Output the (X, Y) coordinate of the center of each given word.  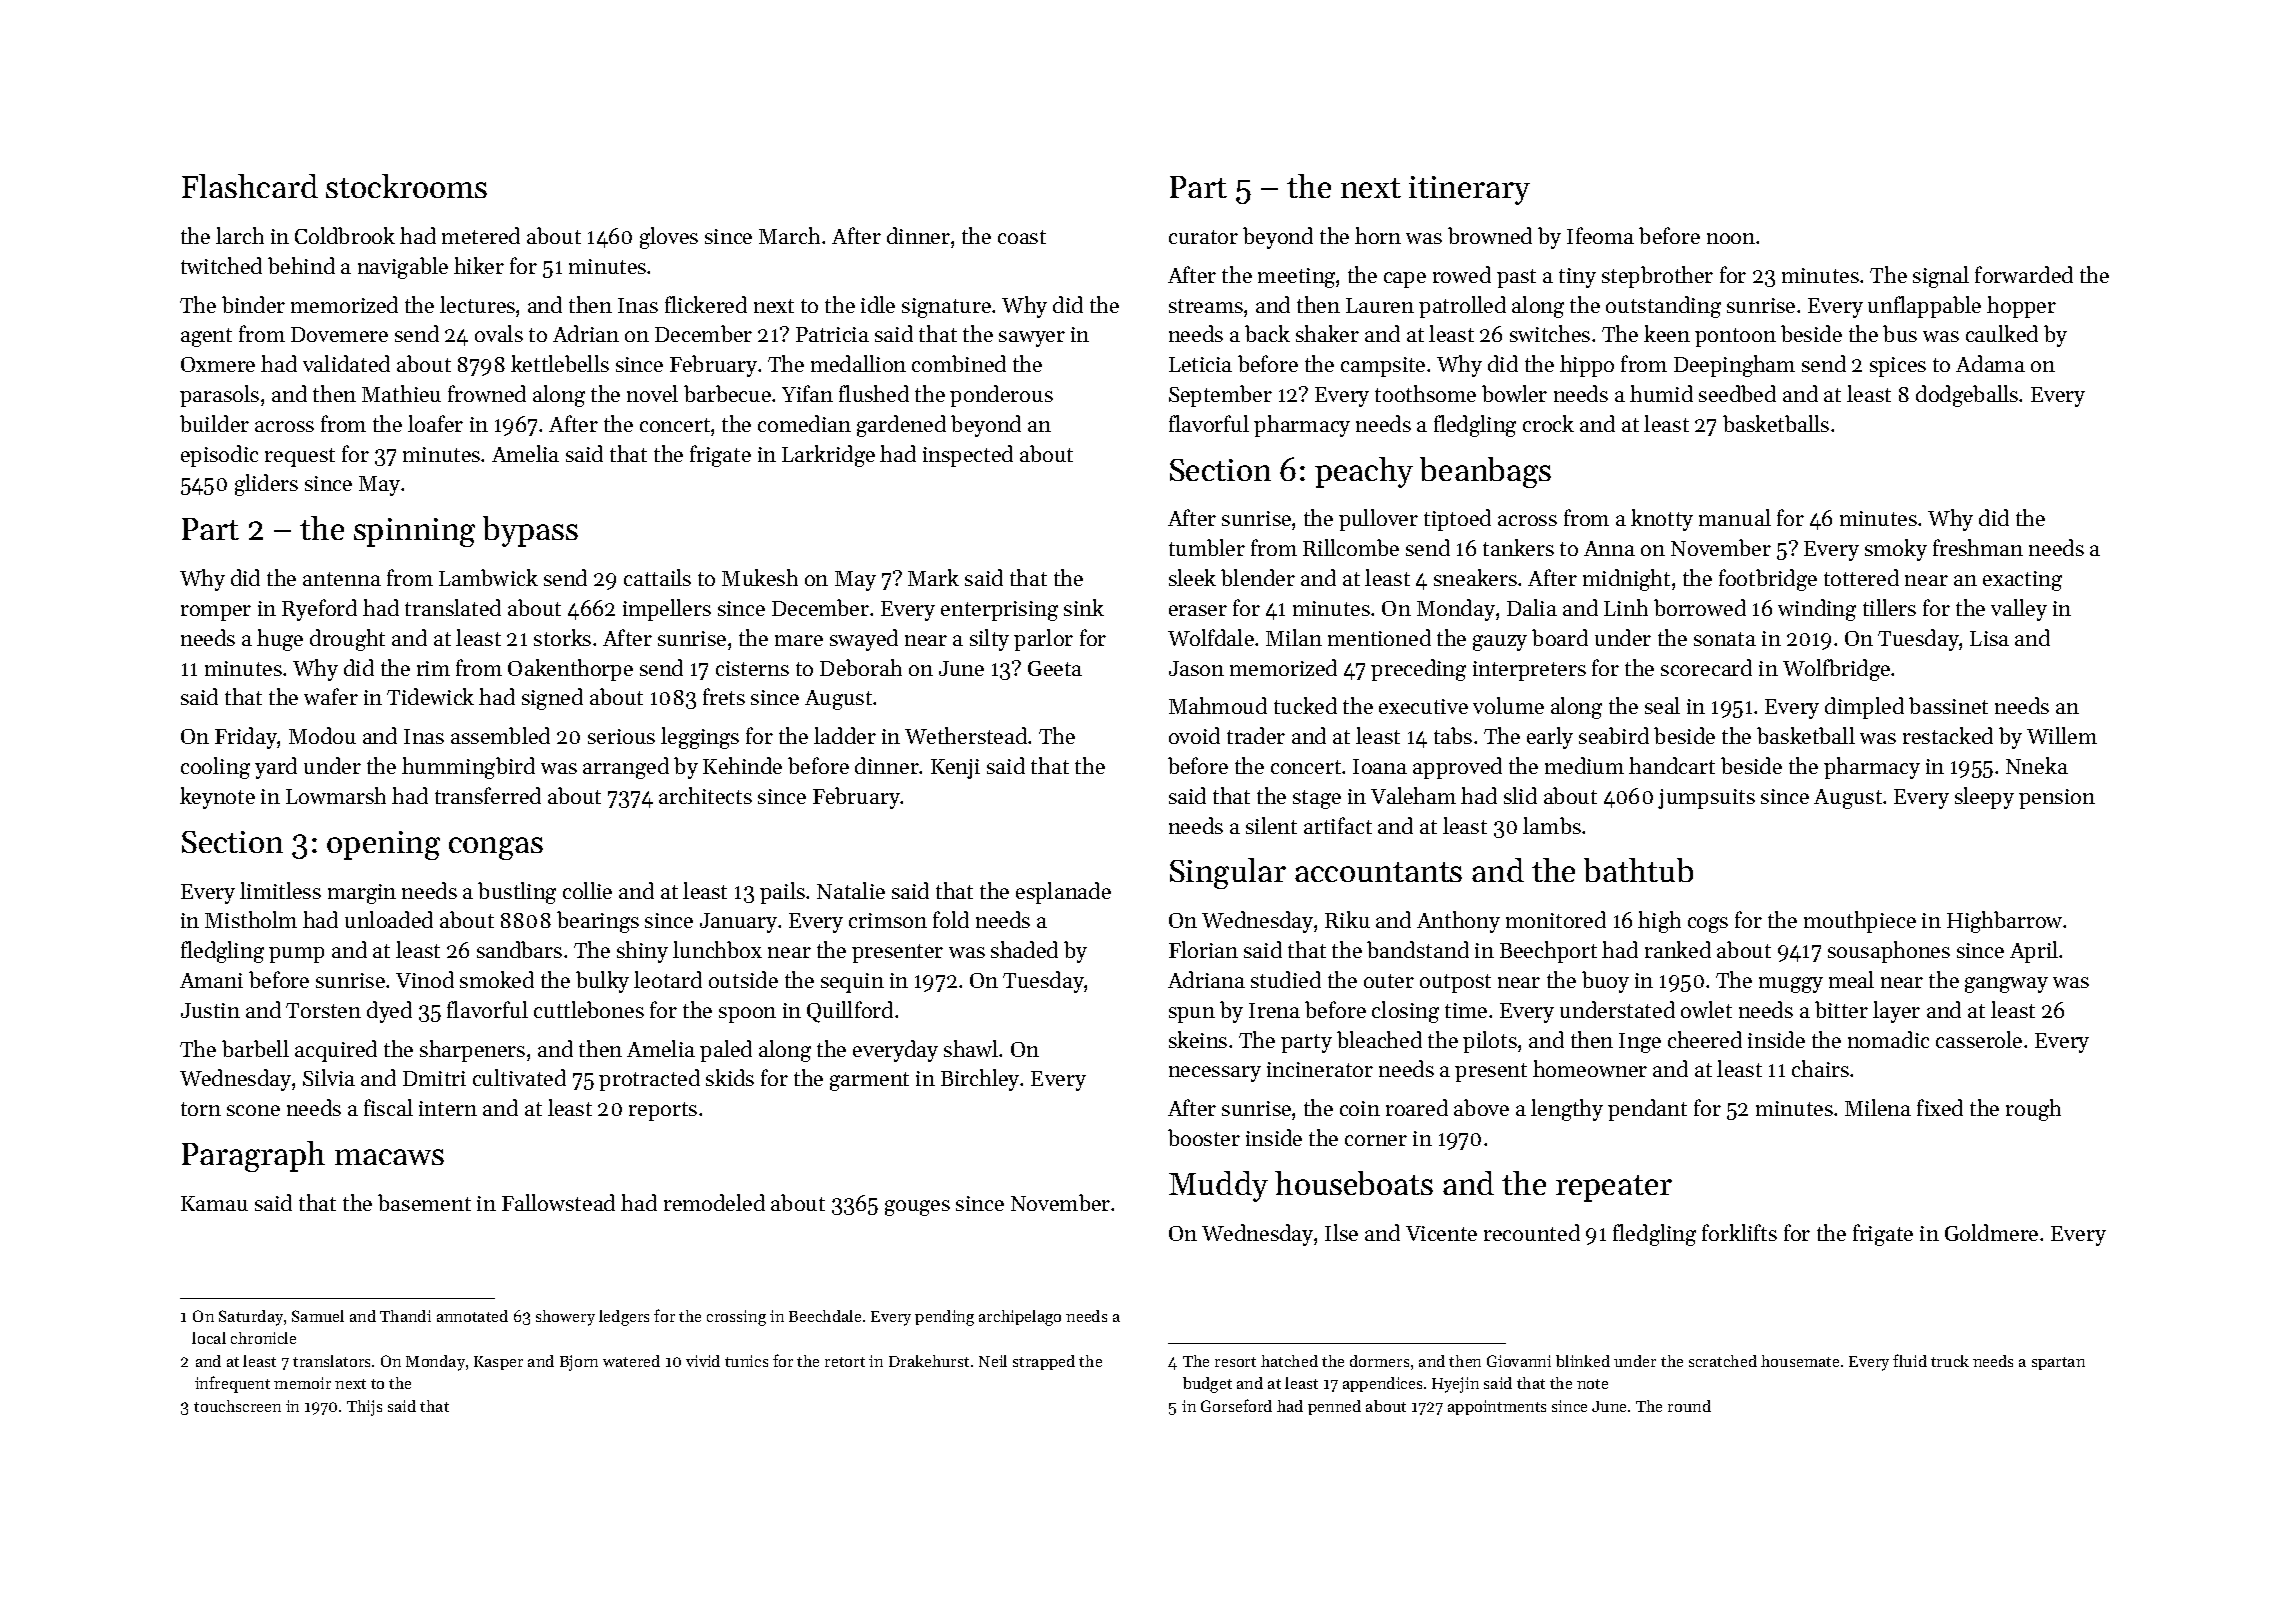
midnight (1626, 580)
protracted (649, 1080)
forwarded (2024, 274)
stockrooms (406, 186)
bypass (530, 531)
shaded (1024, 949)
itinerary (1469, 190)
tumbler (1207, 547)
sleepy (1984, 798)
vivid (703, 1361)
